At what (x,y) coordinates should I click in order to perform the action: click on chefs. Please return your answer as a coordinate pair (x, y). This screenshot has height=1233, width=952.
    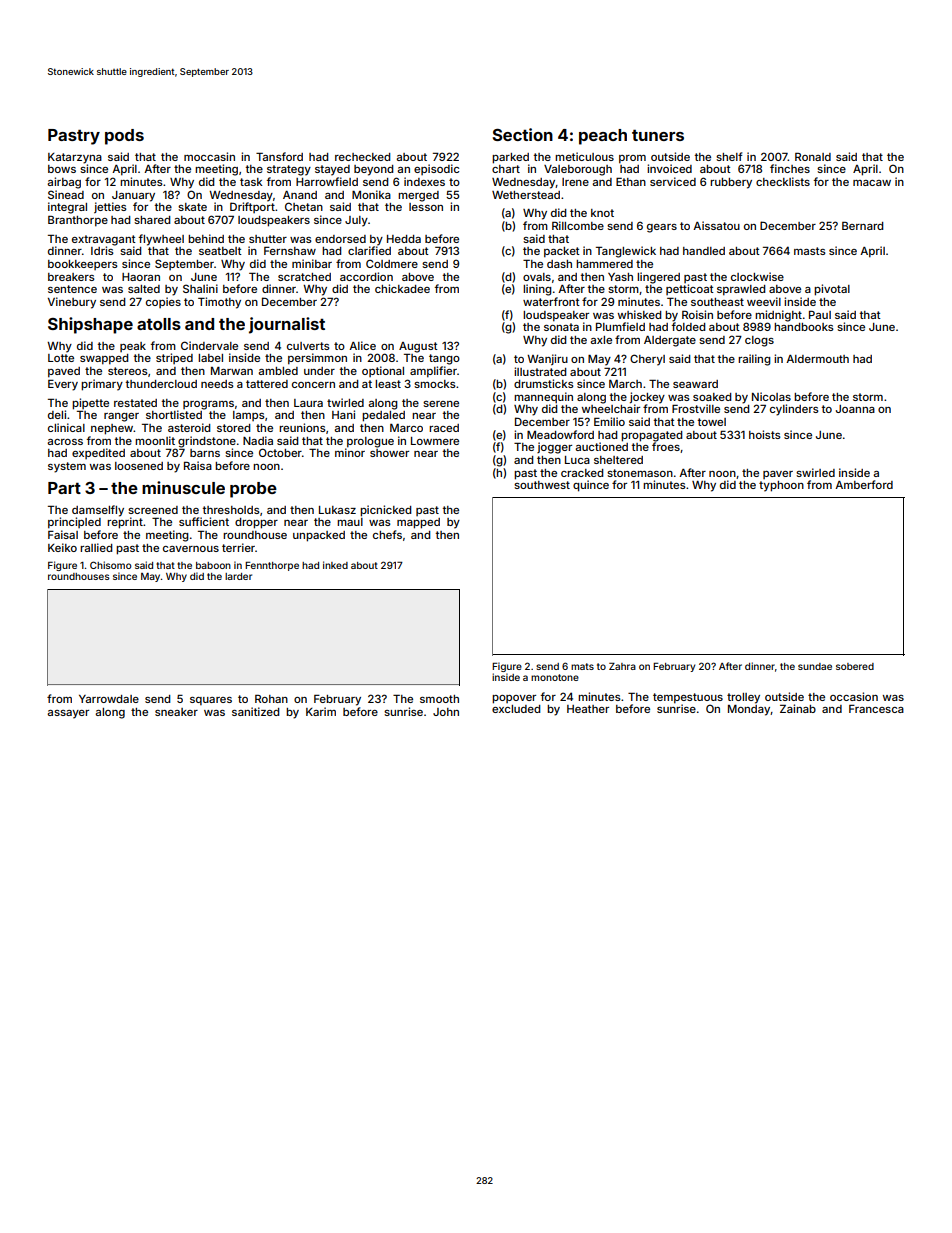
    Looking at the image, I should click on (387, 534).
